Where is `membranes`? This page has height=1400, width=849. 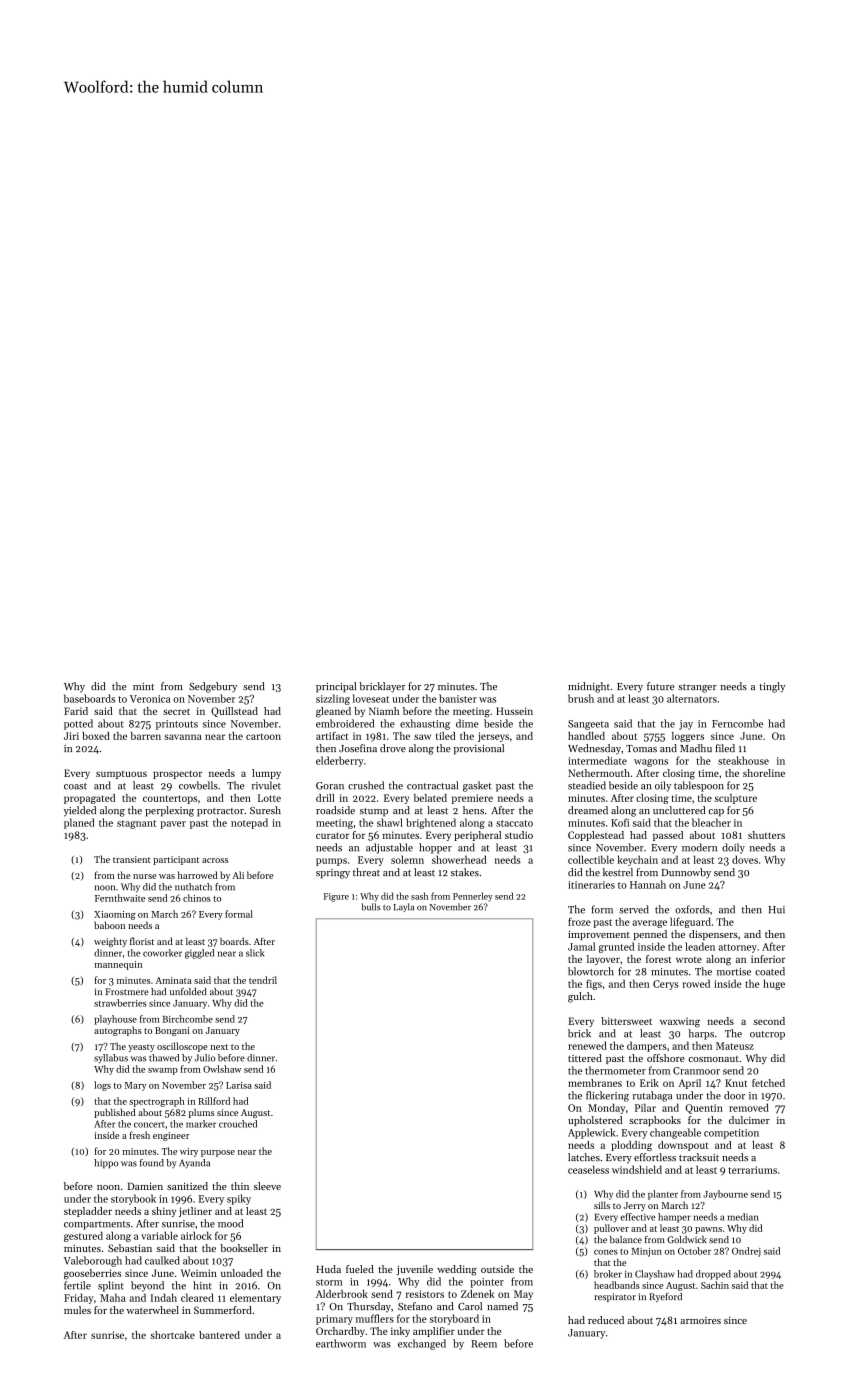
membranes is located at coordinates (595, 1083).
